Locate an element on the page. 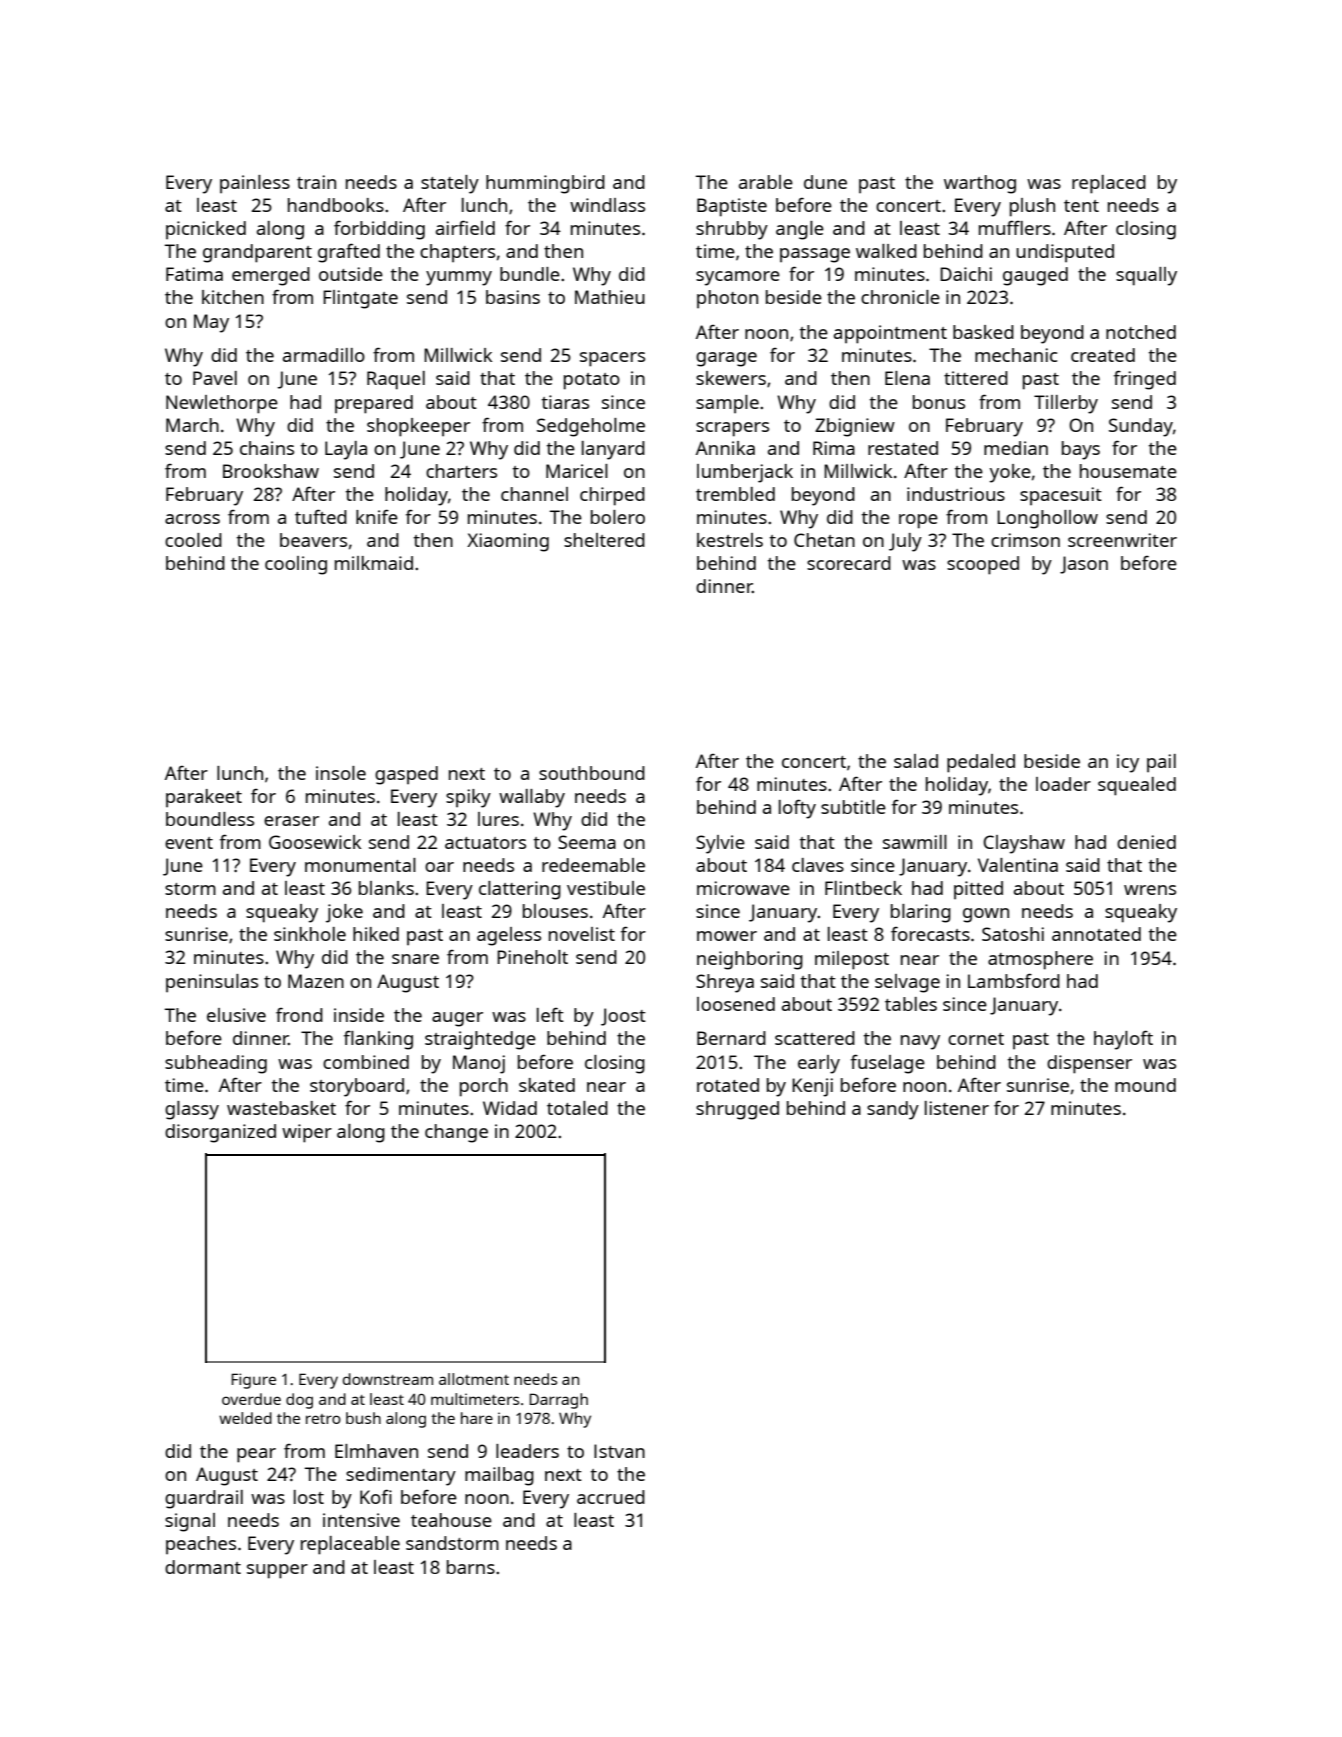 This page has width=1342, height=1737. wallaby is located at coordinates (532, 798).
